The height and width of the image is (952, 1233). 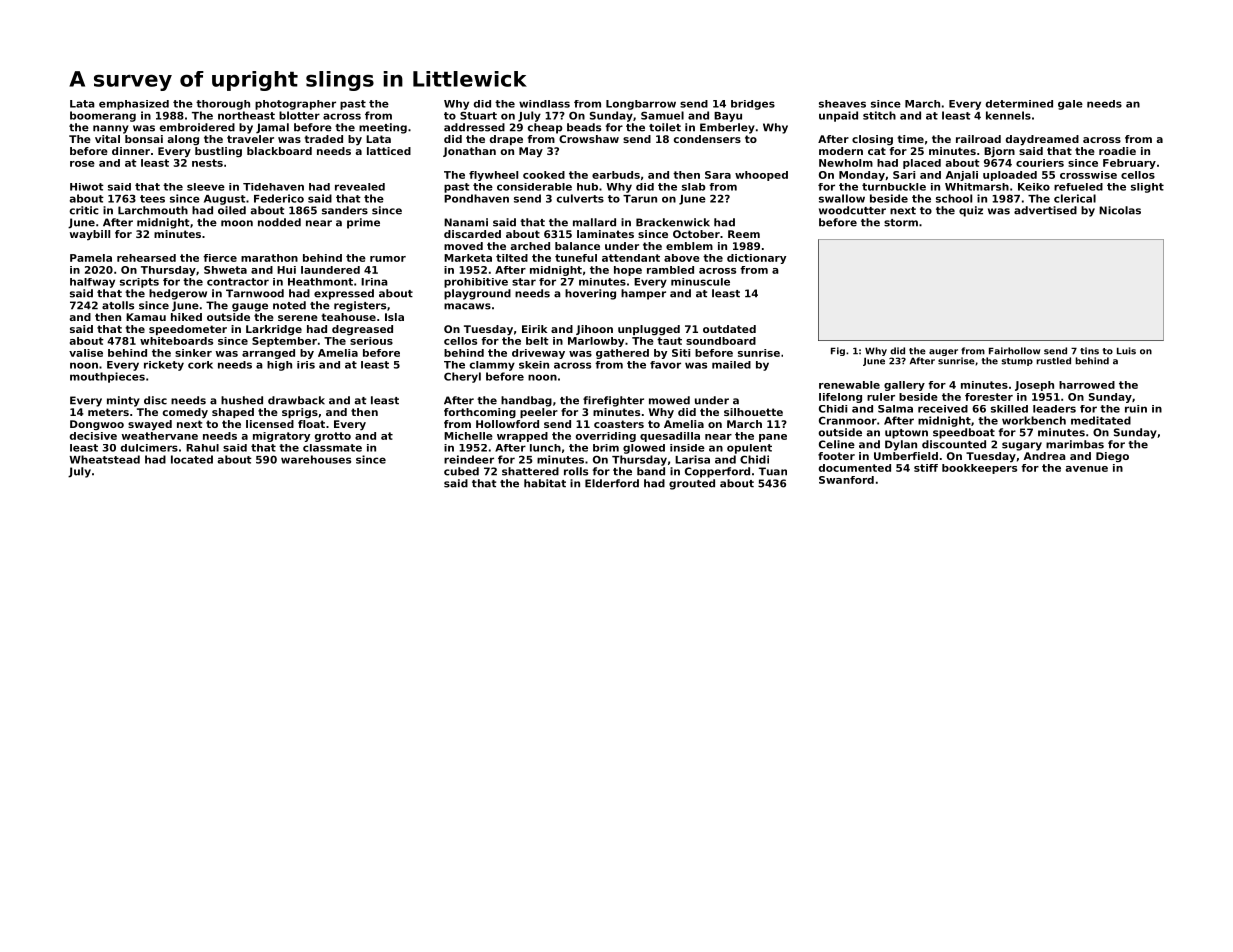 What do you see at coordinates (134, 105) in the image?
I see `emphasized` at bounding box center [134, 105].
